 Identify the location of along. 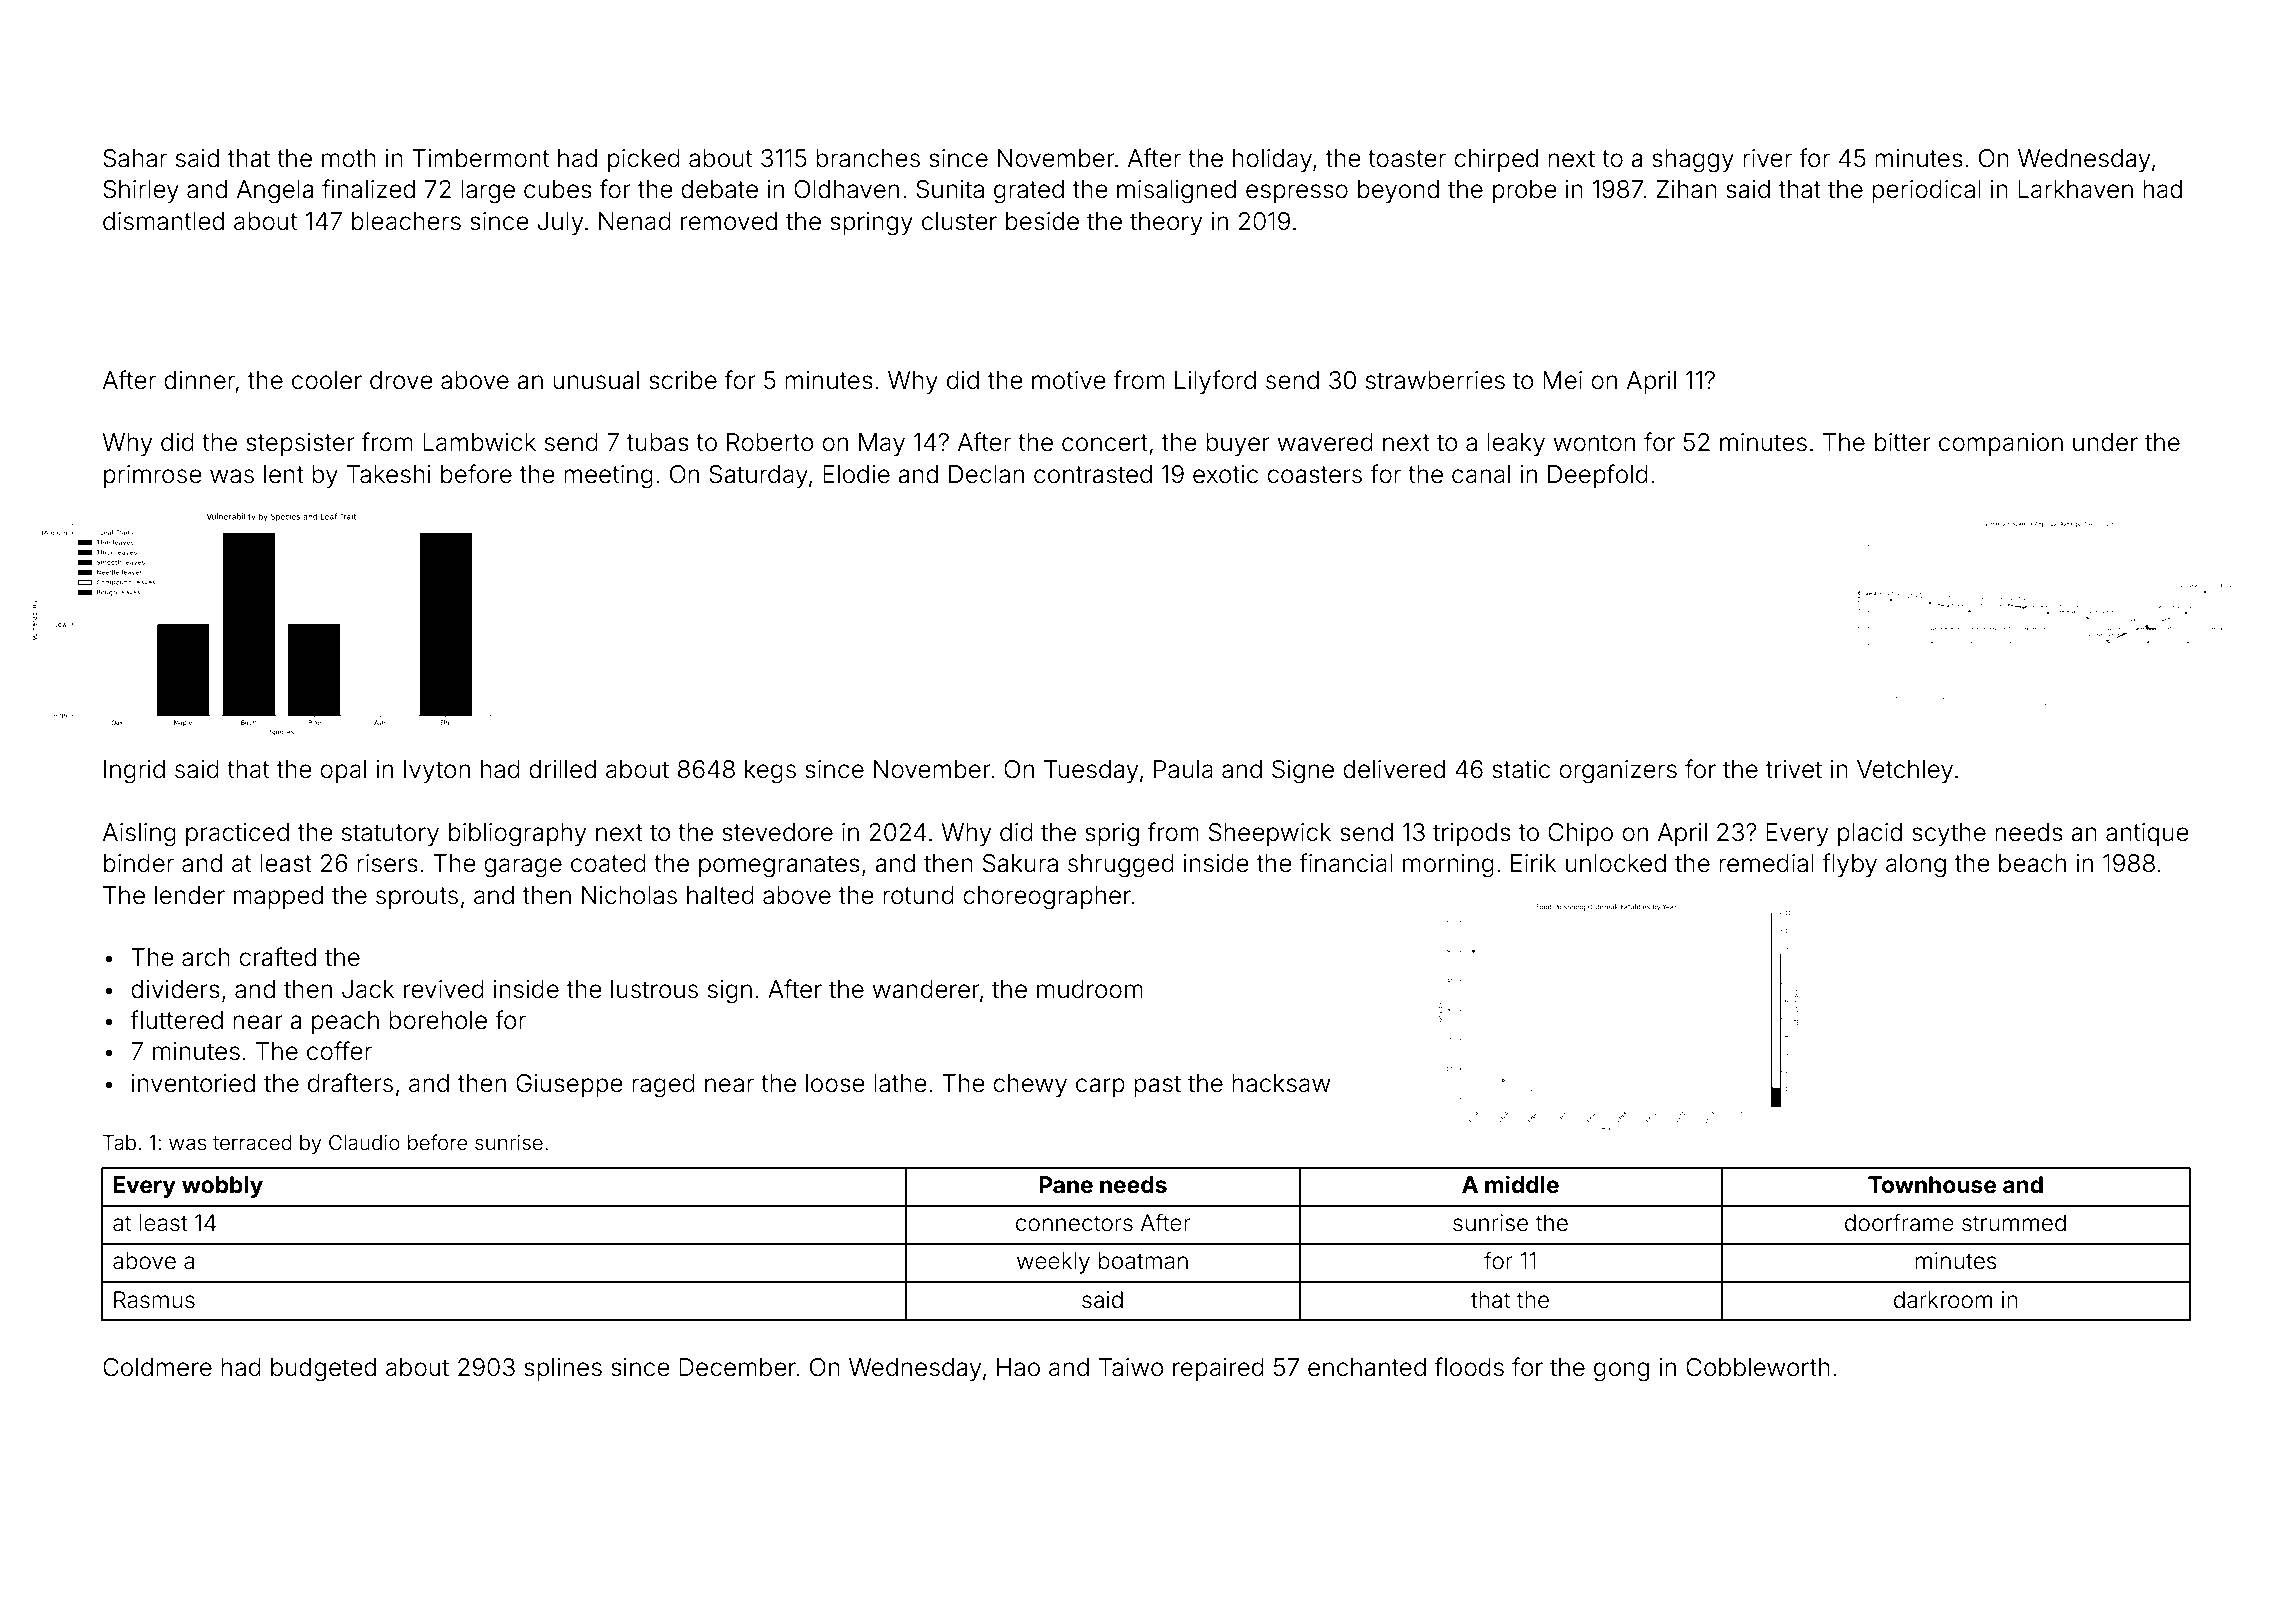
(1916, 866).
